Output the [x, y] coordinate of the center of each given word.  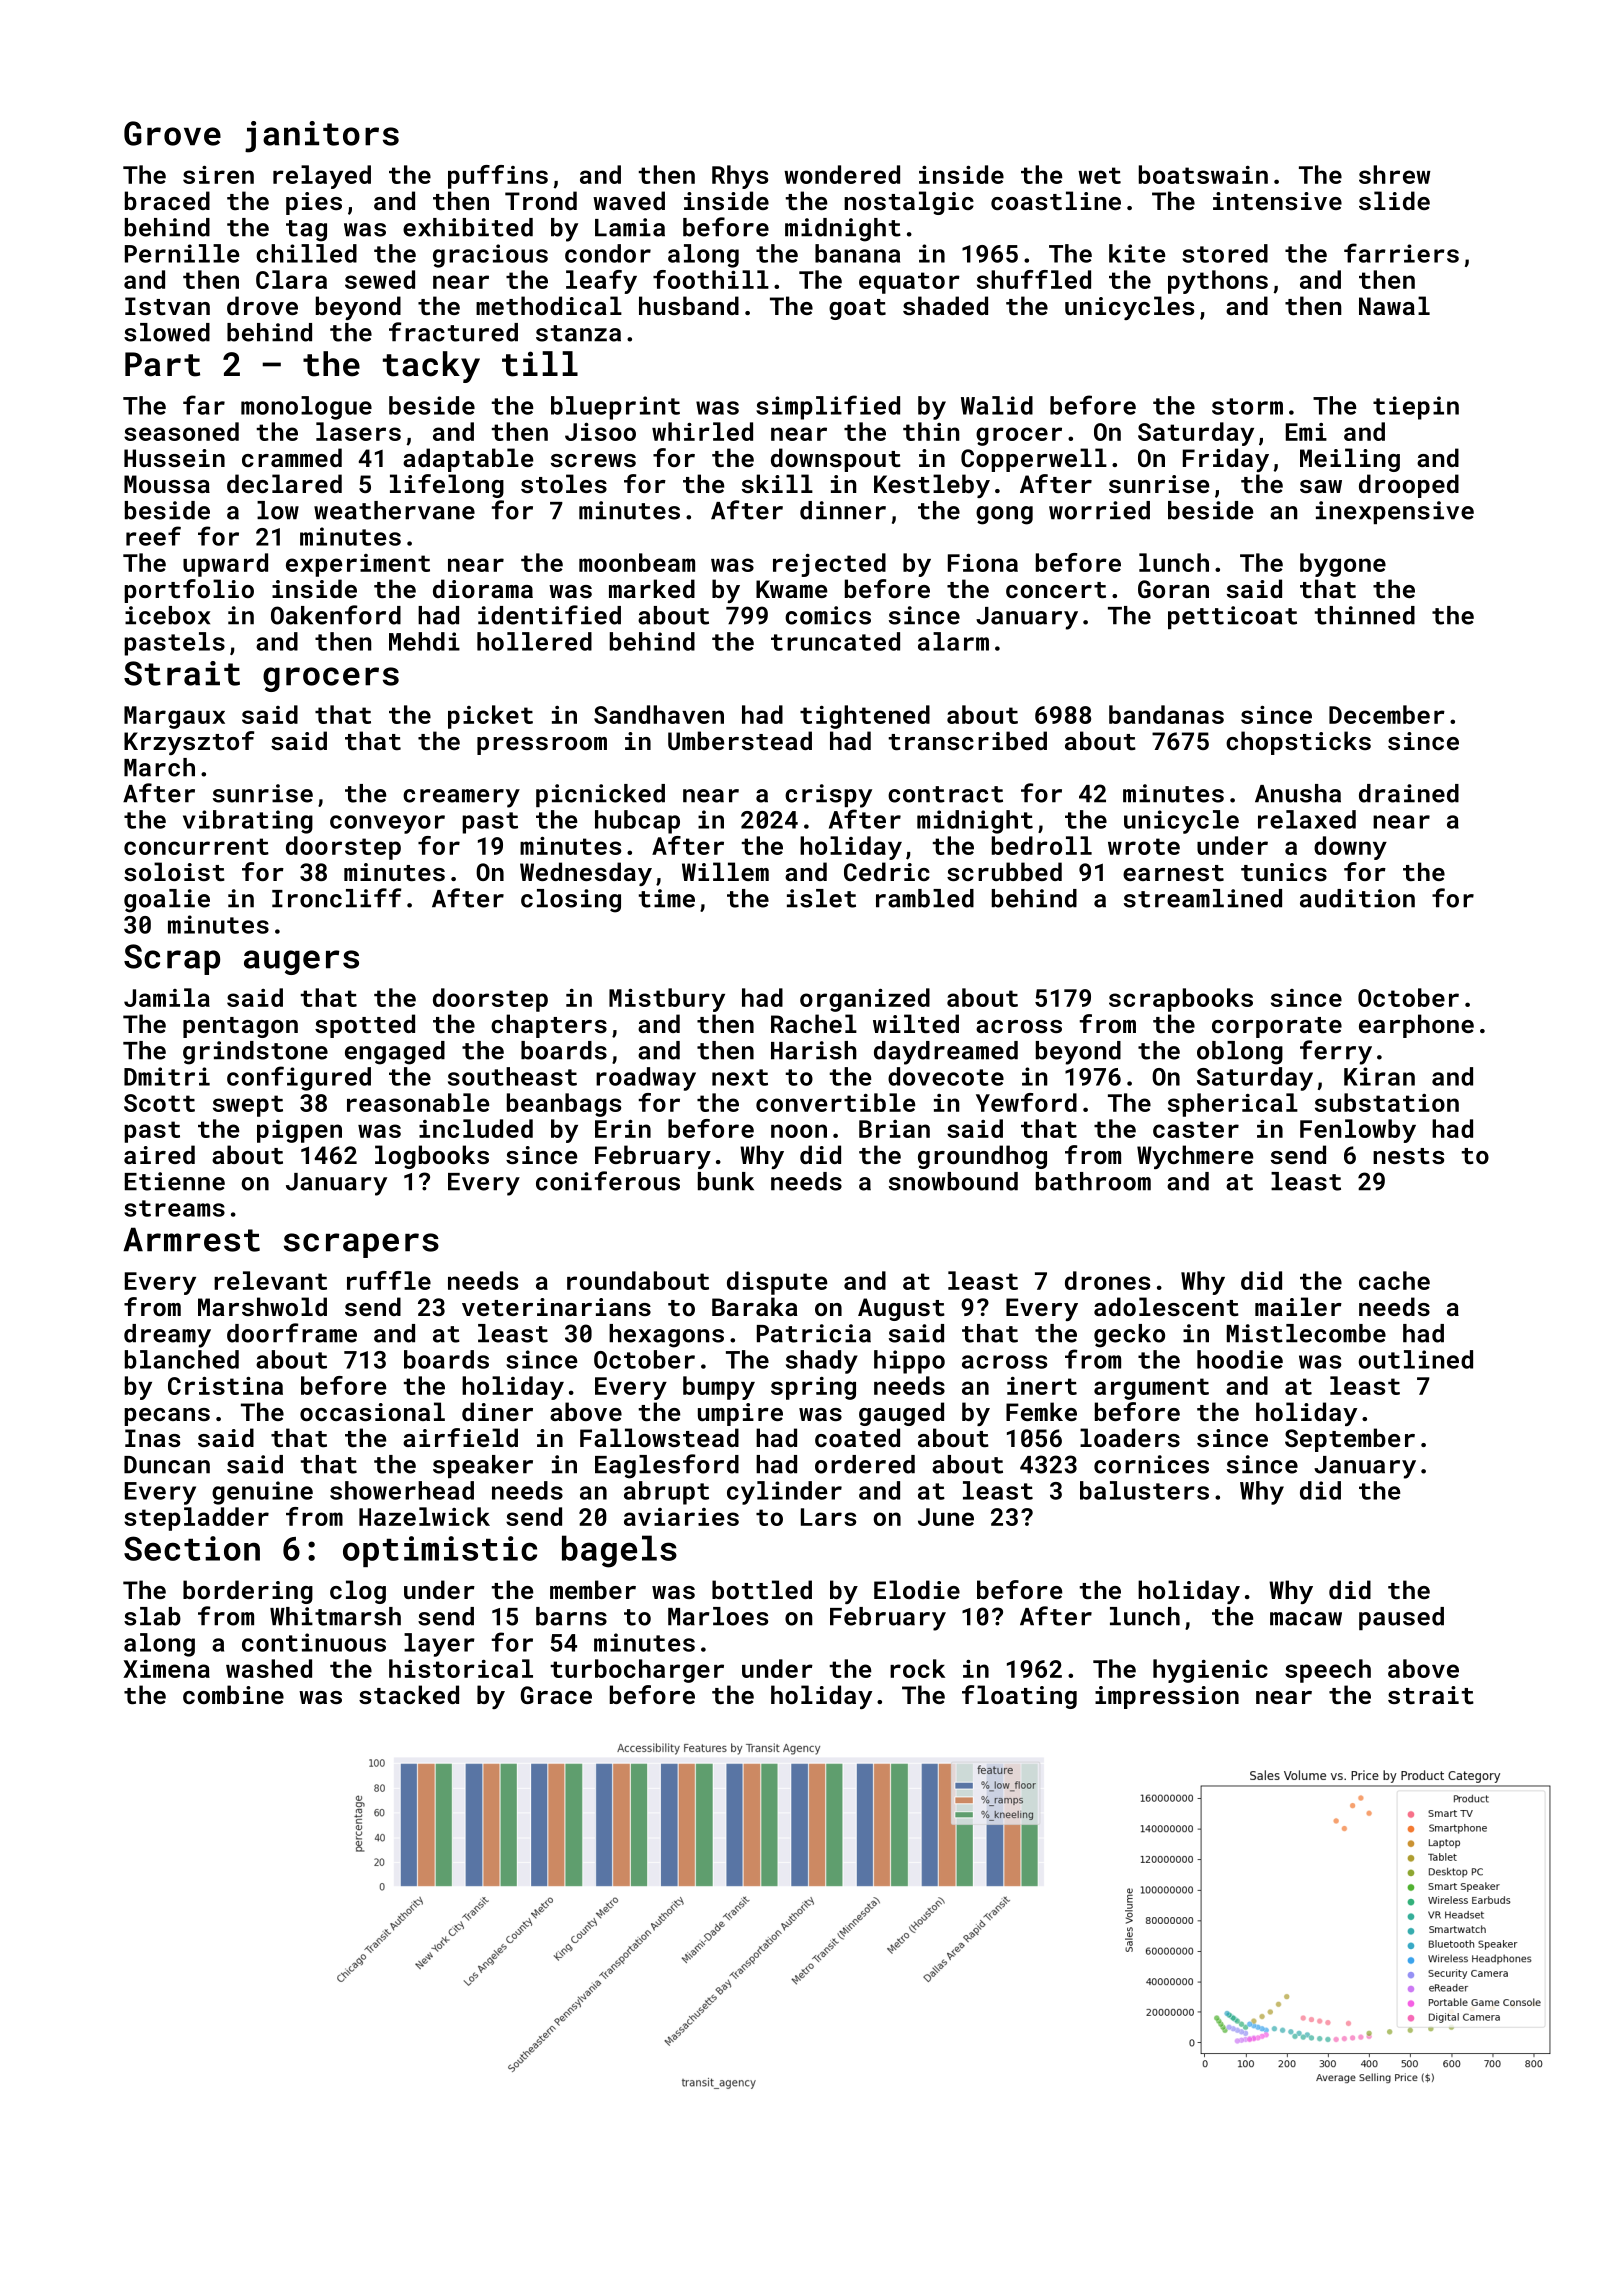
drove [262, 305]
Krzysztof [189, 743]
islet [821, 898]
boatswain [1203, 174]
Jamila [167, 997]
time [667, 898]
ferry [1336, 1052]
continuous [314, 1642]
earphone [1416, 1026]
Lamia [630, 227]
